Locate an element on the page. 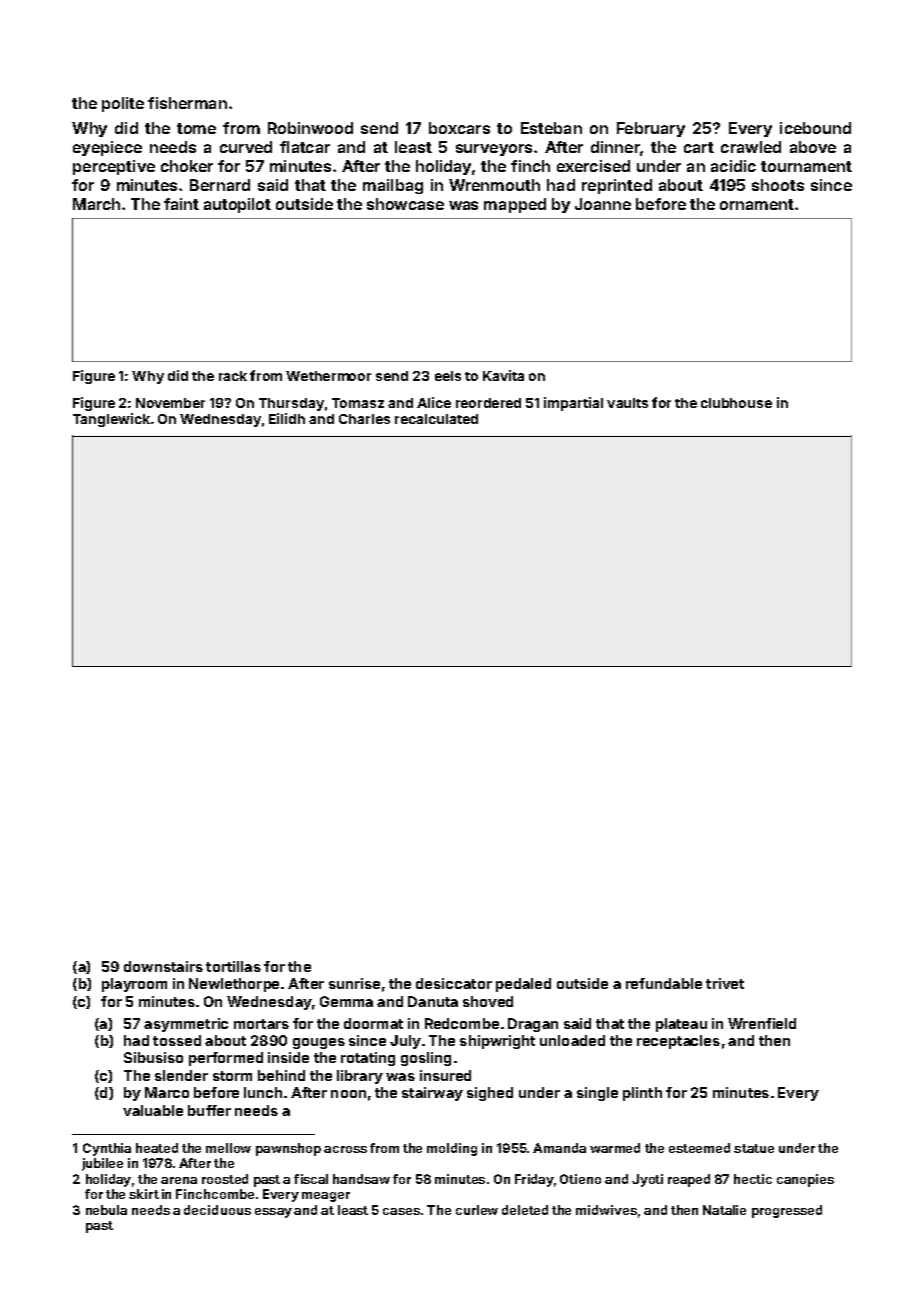 The height and width of the page is (1308, 924). Eilidh is located at coordinates (287, 418).
